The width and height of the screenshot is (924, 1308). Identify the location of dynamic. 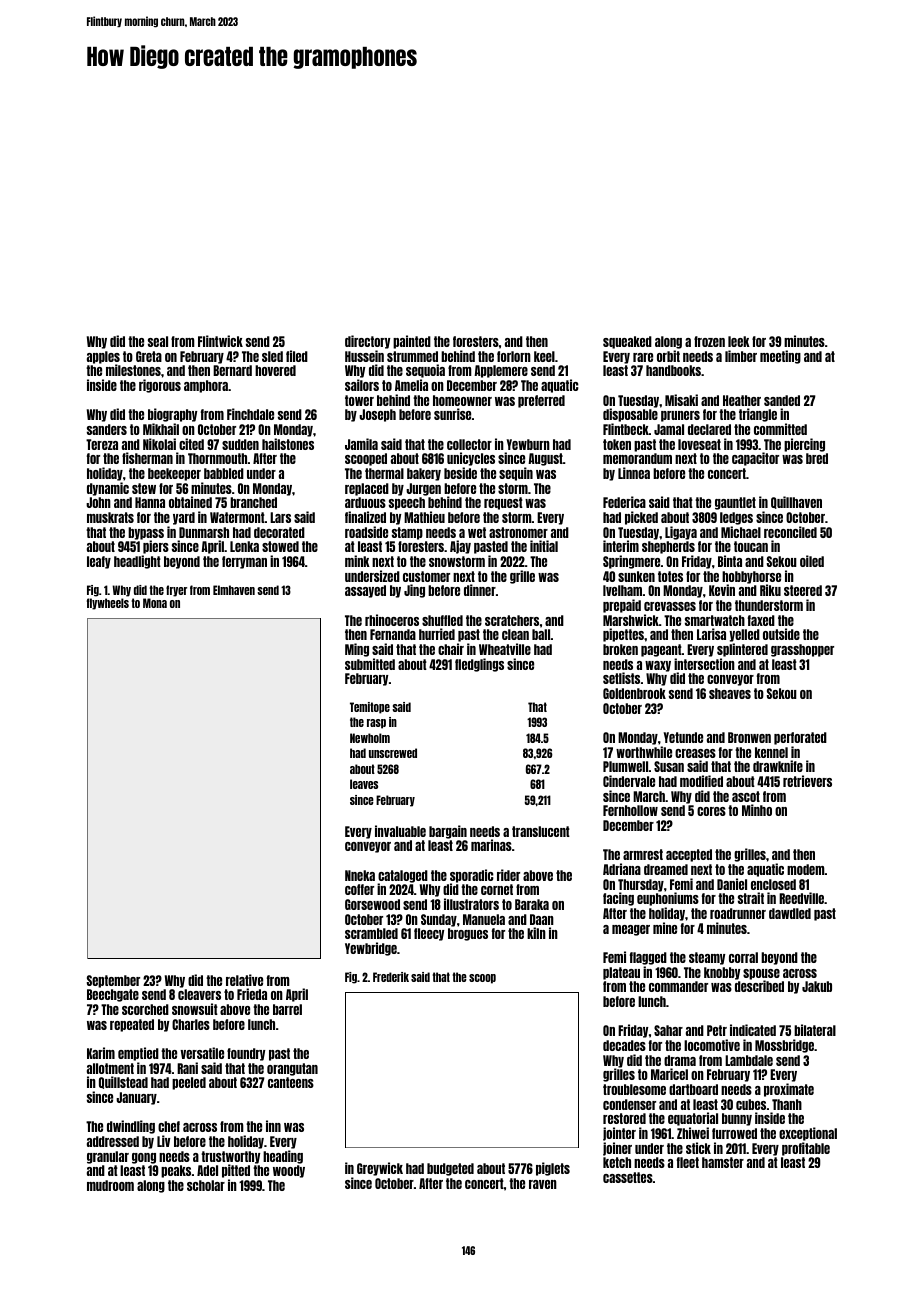
(108, 489).
